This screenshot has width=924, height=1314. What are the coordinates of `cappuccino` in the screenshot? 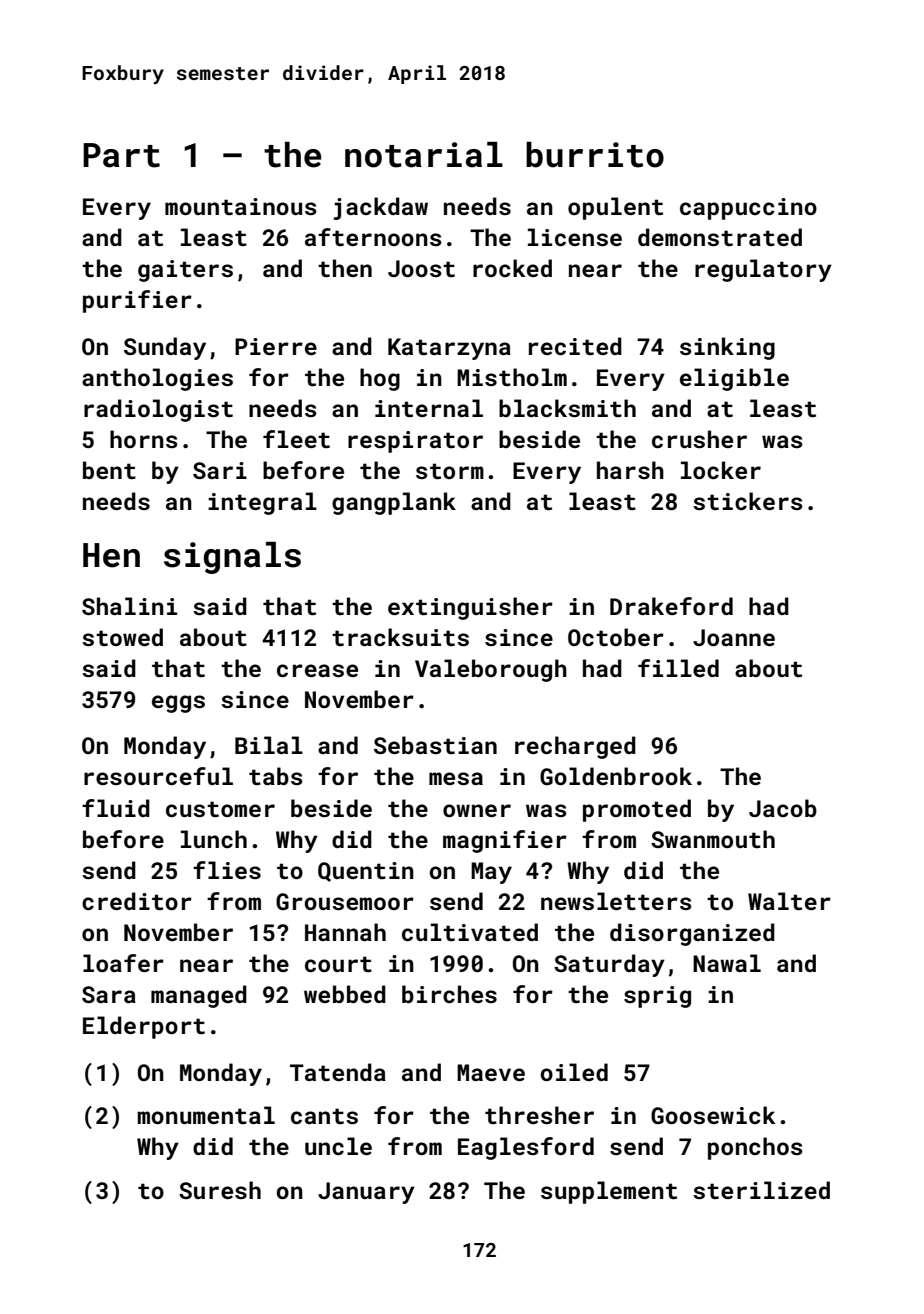 It's located at (748, 209).
